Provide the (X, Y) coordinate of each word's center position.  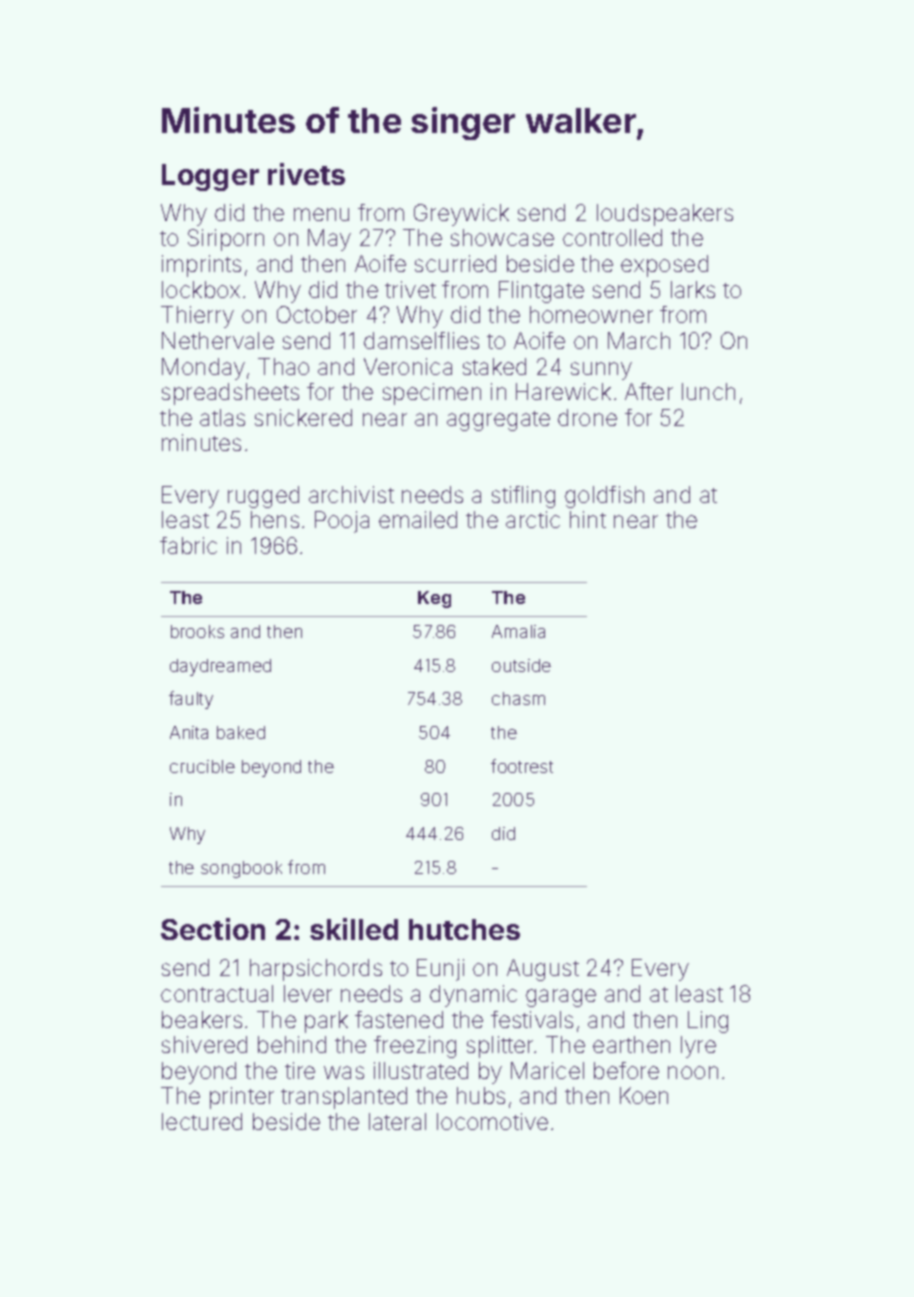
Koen (644, 1095)
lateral (397, 1121)
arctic (533, 519)
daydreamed (220, 667)
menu (321, 214)
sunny (601, 371)
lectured (202, 1121)
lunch (708, 391)
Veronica (408, 366)
